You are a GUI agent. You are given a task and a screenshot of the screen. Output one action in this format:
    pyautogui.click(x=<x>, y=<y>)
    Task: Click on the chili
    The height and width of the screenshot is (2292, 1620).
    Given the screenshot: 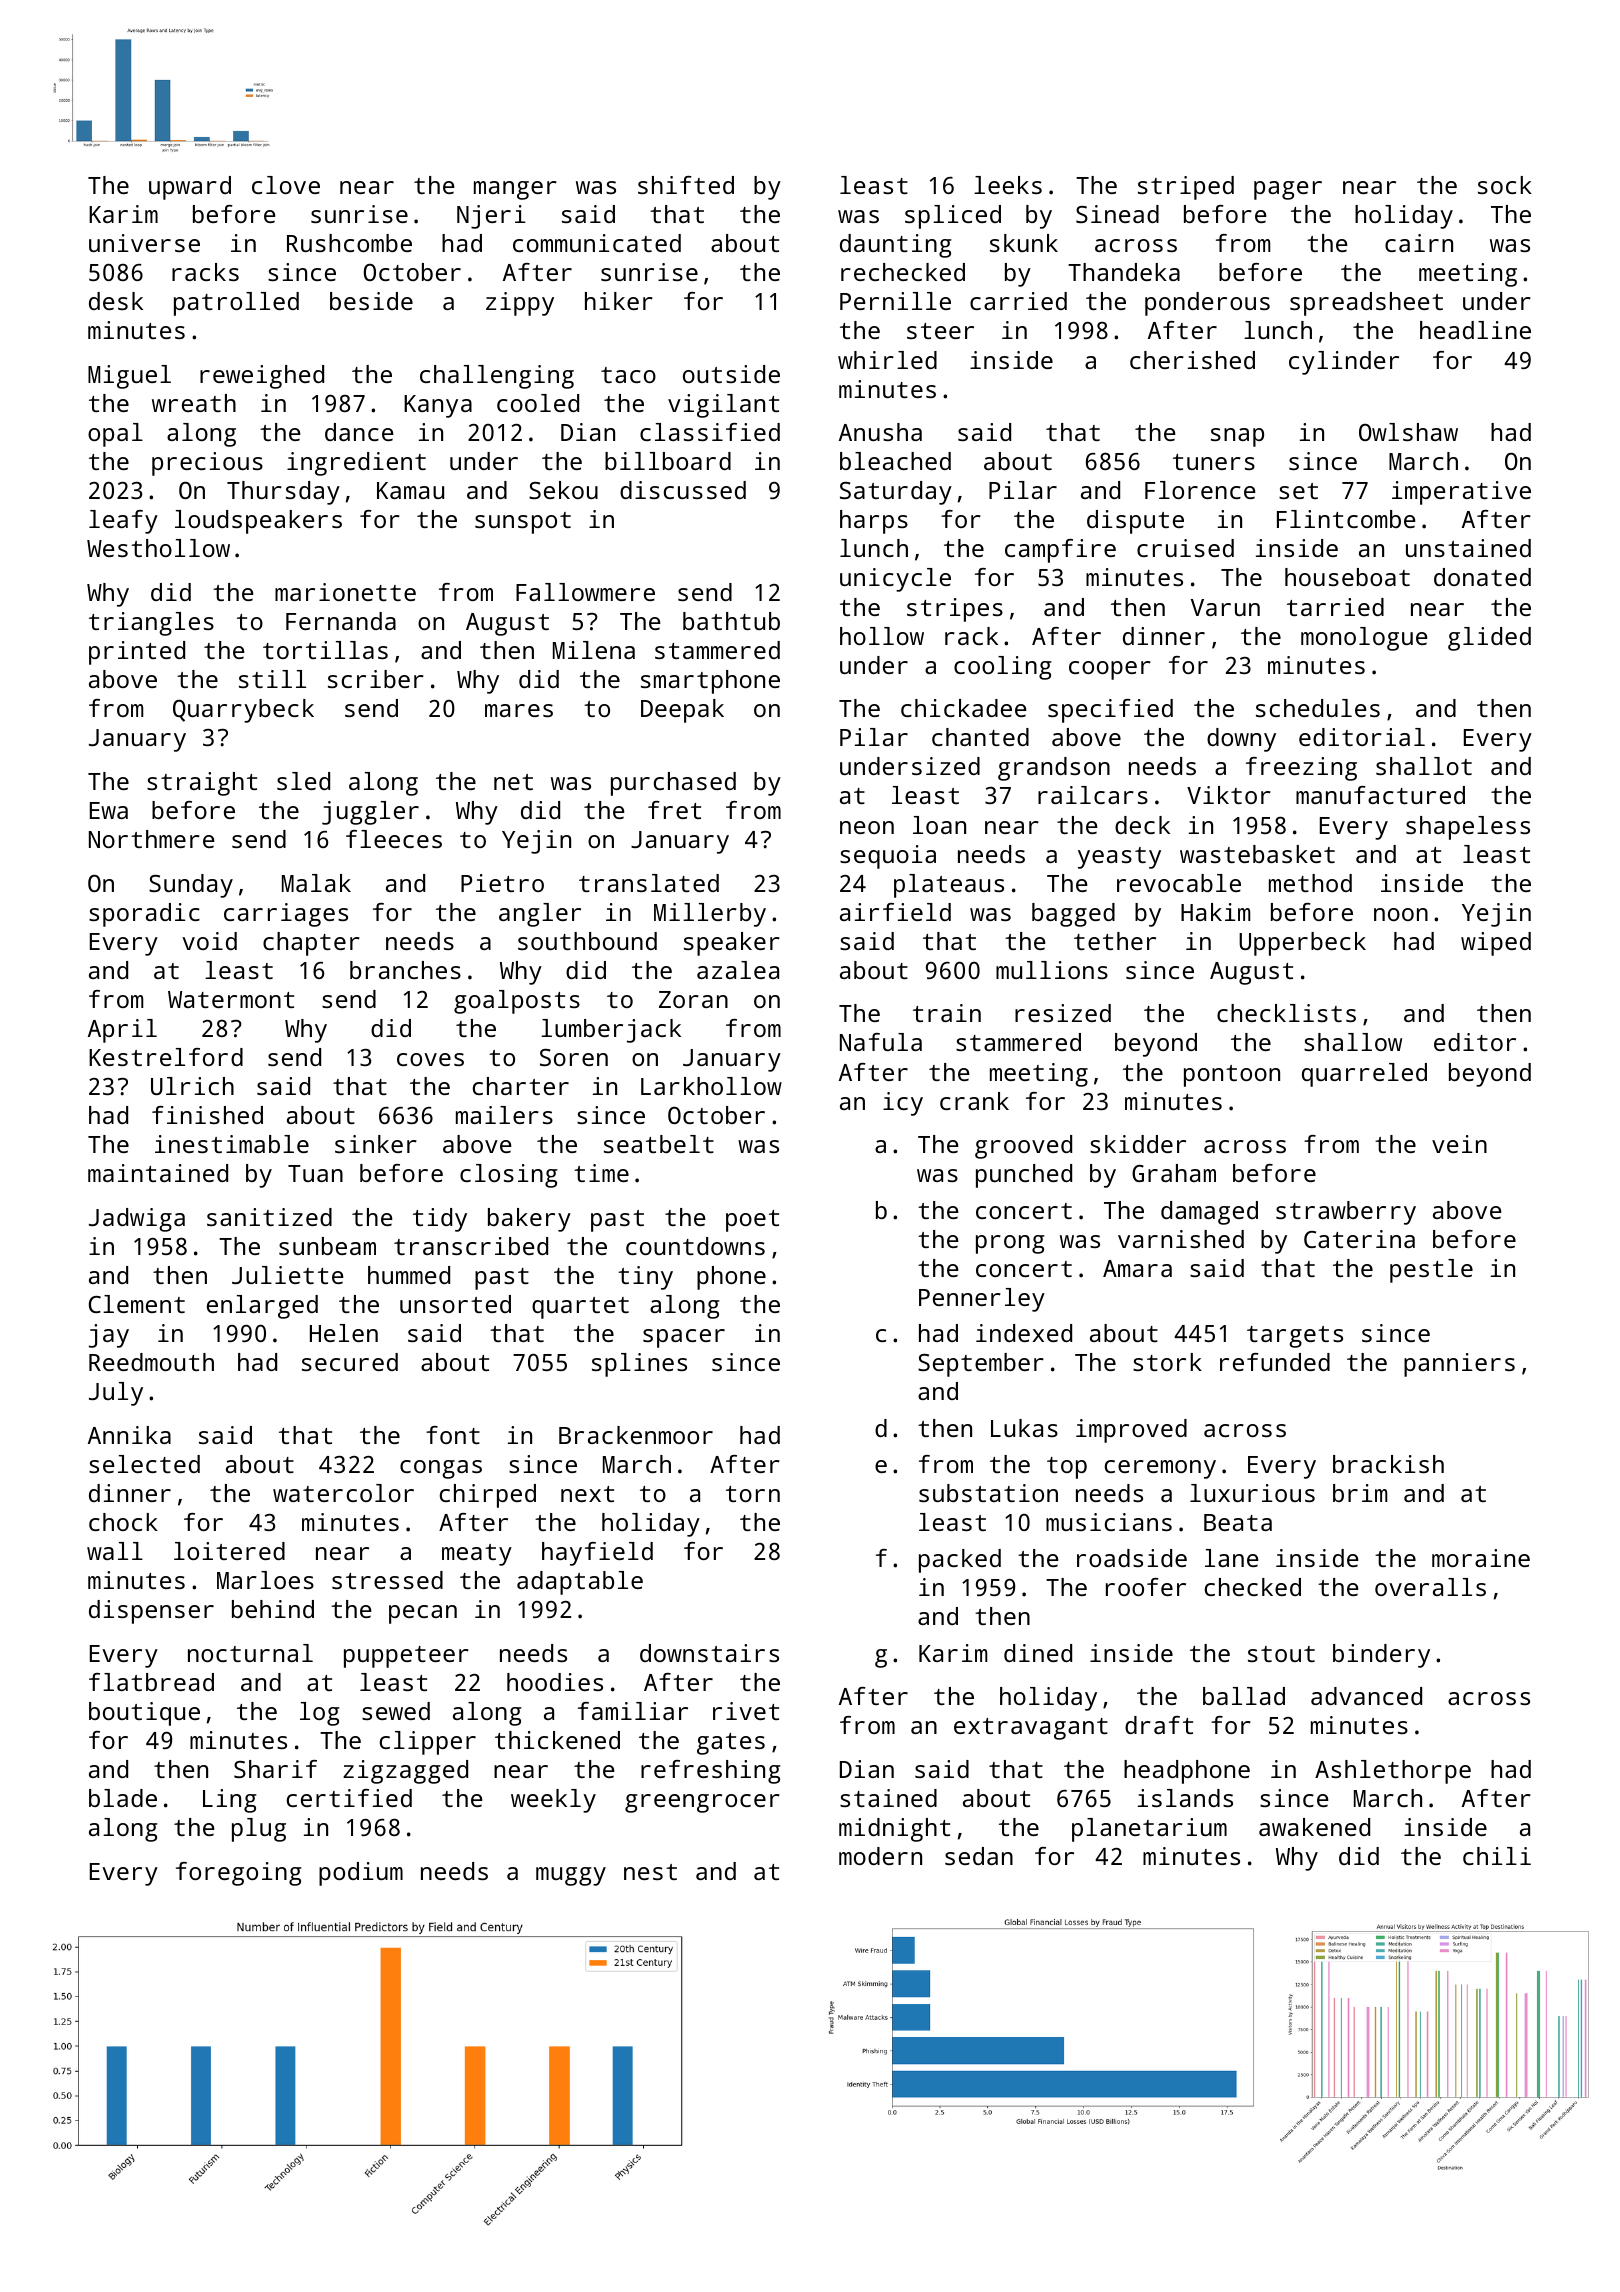 What is the action you would take?
    pyautogui.click(x=1497, y=1856)
